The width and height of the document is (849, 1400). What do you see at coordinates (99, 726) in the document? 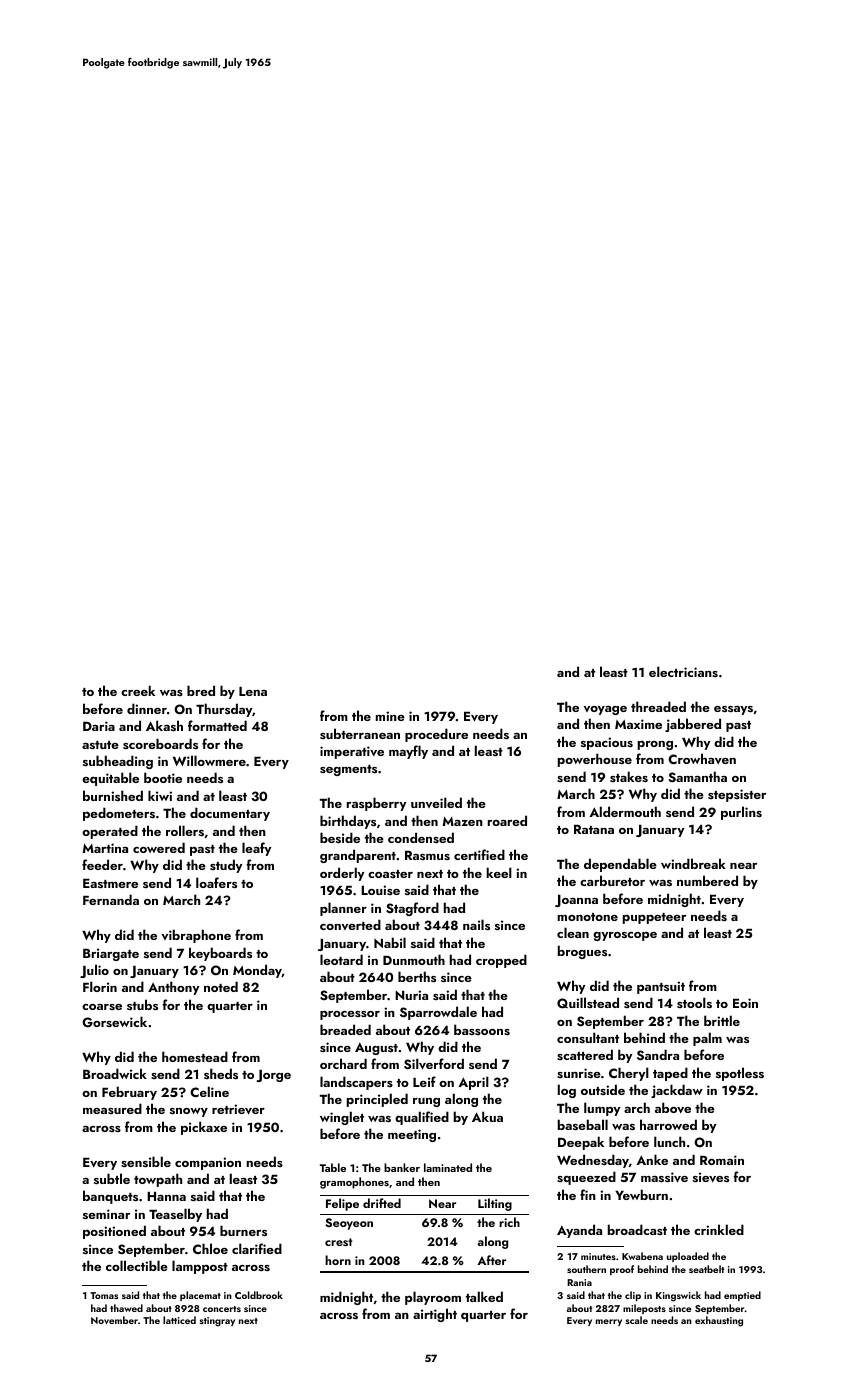
I see `Daria` at bounding box center [99, 726].
